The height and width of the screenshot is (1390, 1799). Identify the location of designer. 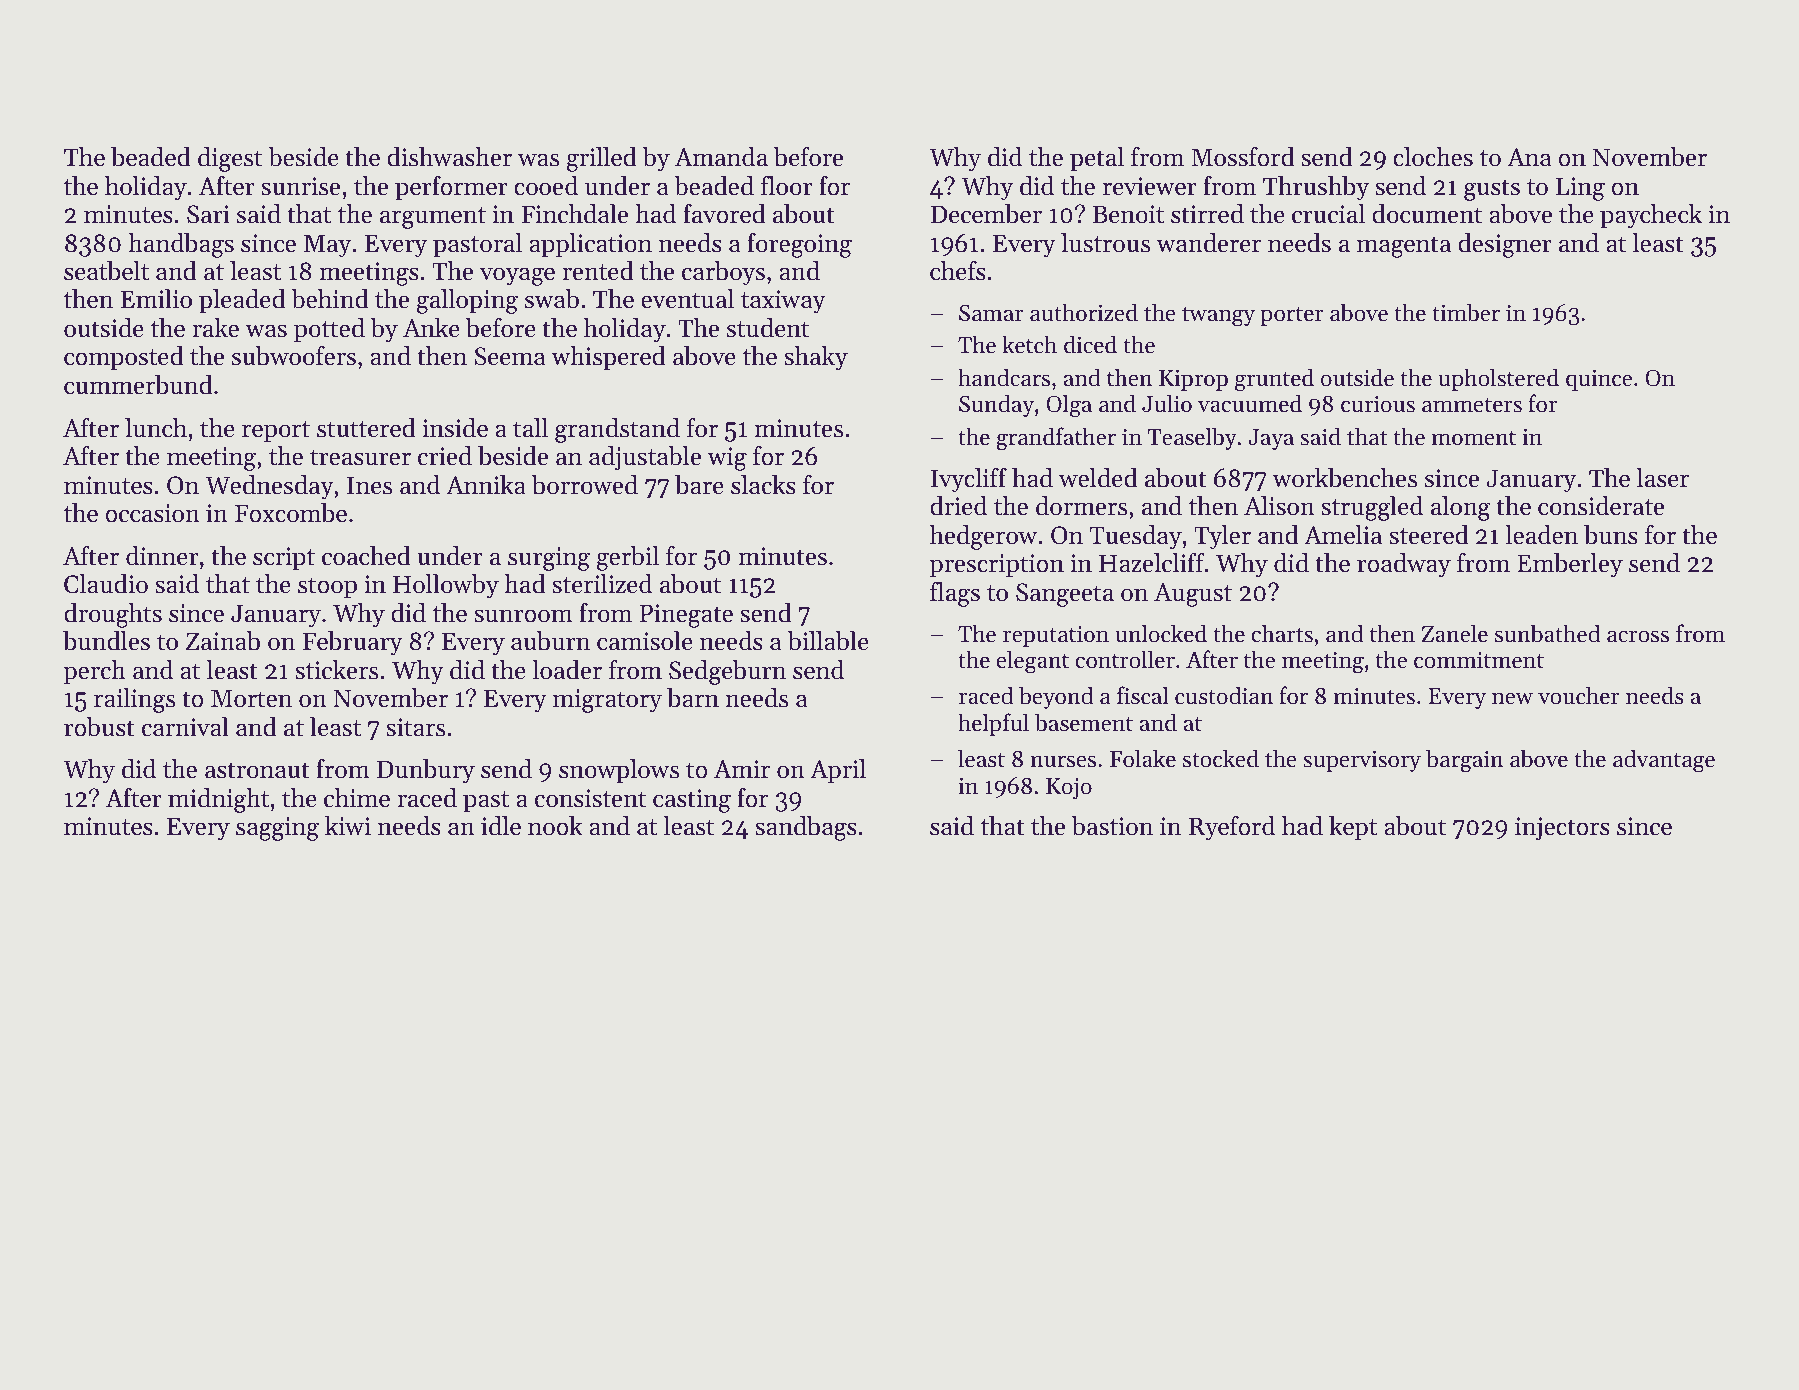
(1505, 245).
